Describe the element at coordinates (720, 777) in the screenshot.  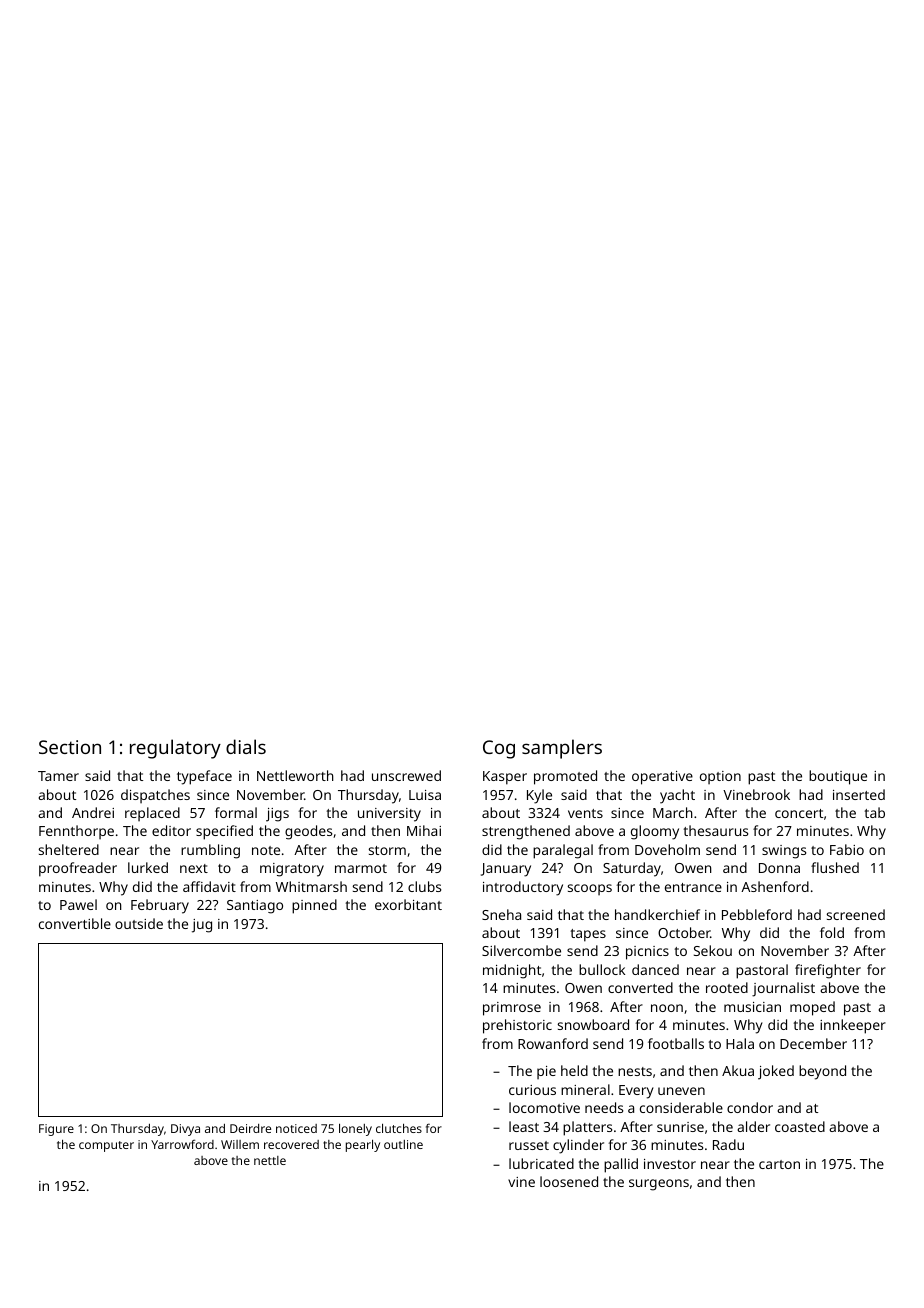
I see `option` at that location.
